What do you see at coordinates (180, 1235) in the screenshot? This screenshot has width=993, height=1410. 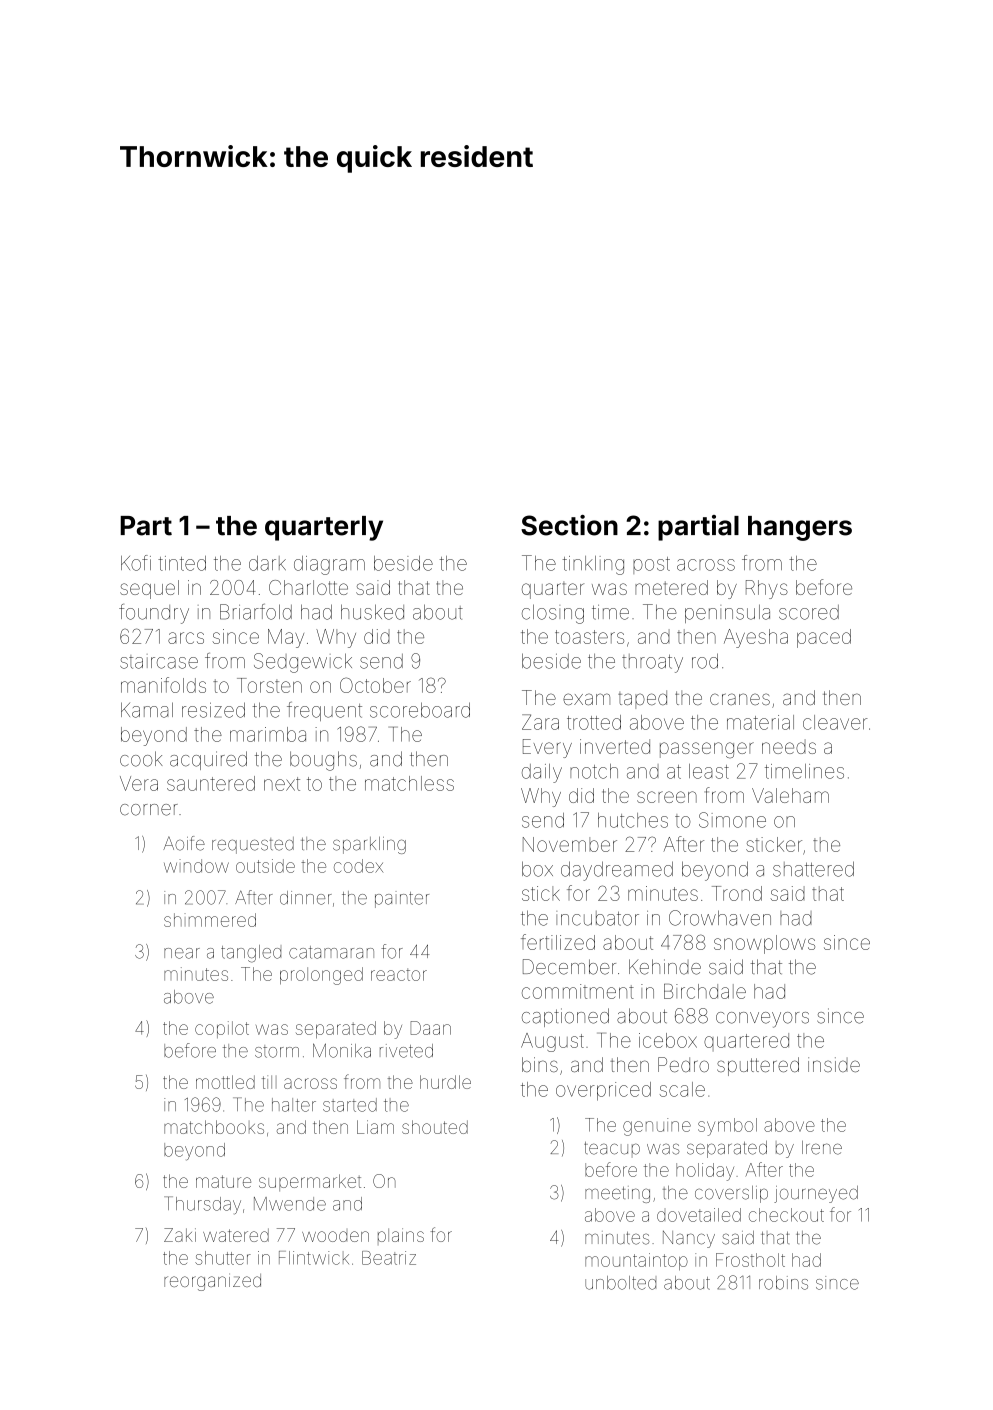 I see `Zaki` at bounding box center [180, 1235].
